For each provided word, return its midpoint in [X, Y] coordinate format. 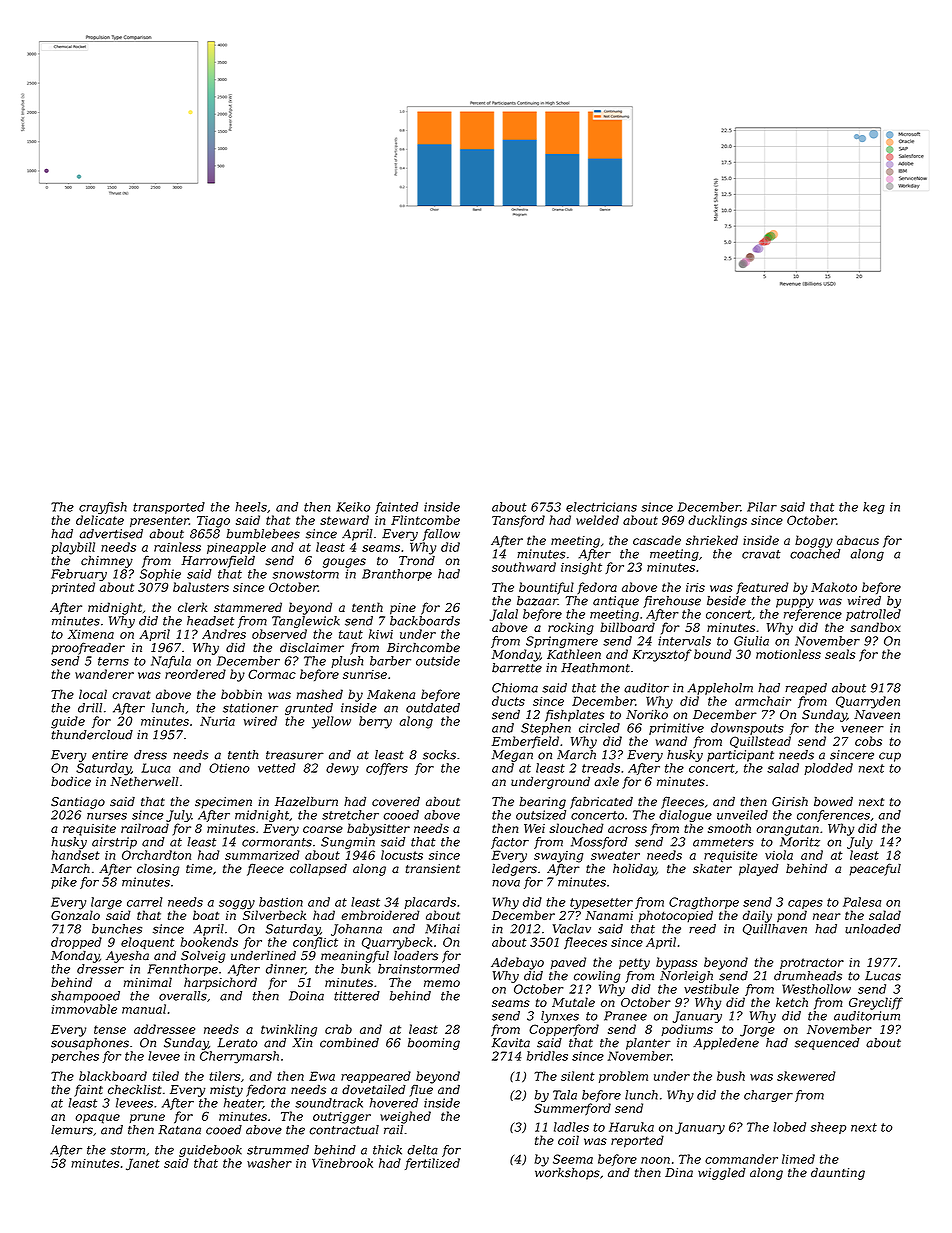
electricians [601, 507]
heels [251, 507]
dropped [76, 943]
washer [269, 1163]
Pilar [762, 507]
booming [434, 1044]
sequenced [827, 1044]
